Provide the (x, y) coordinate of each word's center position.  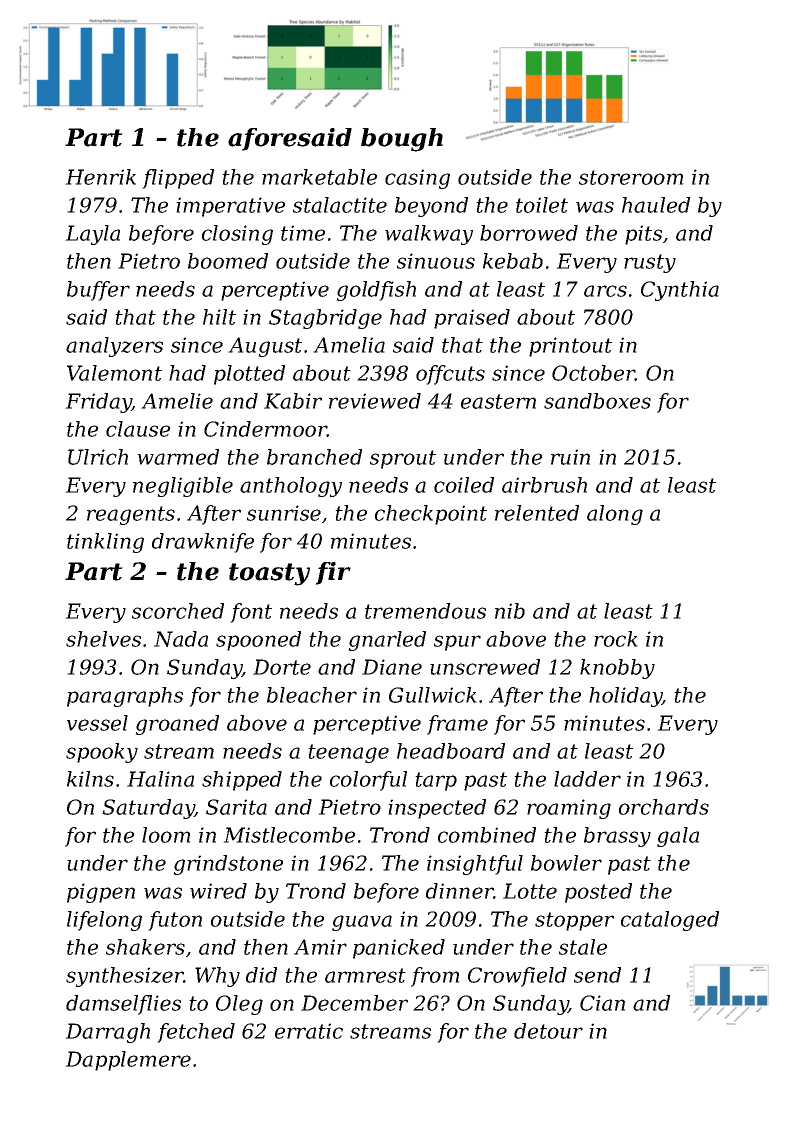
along (615, 515)
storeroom (631, 177)
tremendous (425, 611)
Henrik (100, 177)
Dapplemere (128, 1061)
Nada (181, 639)
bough (402, 140)
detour (548, 1031)
